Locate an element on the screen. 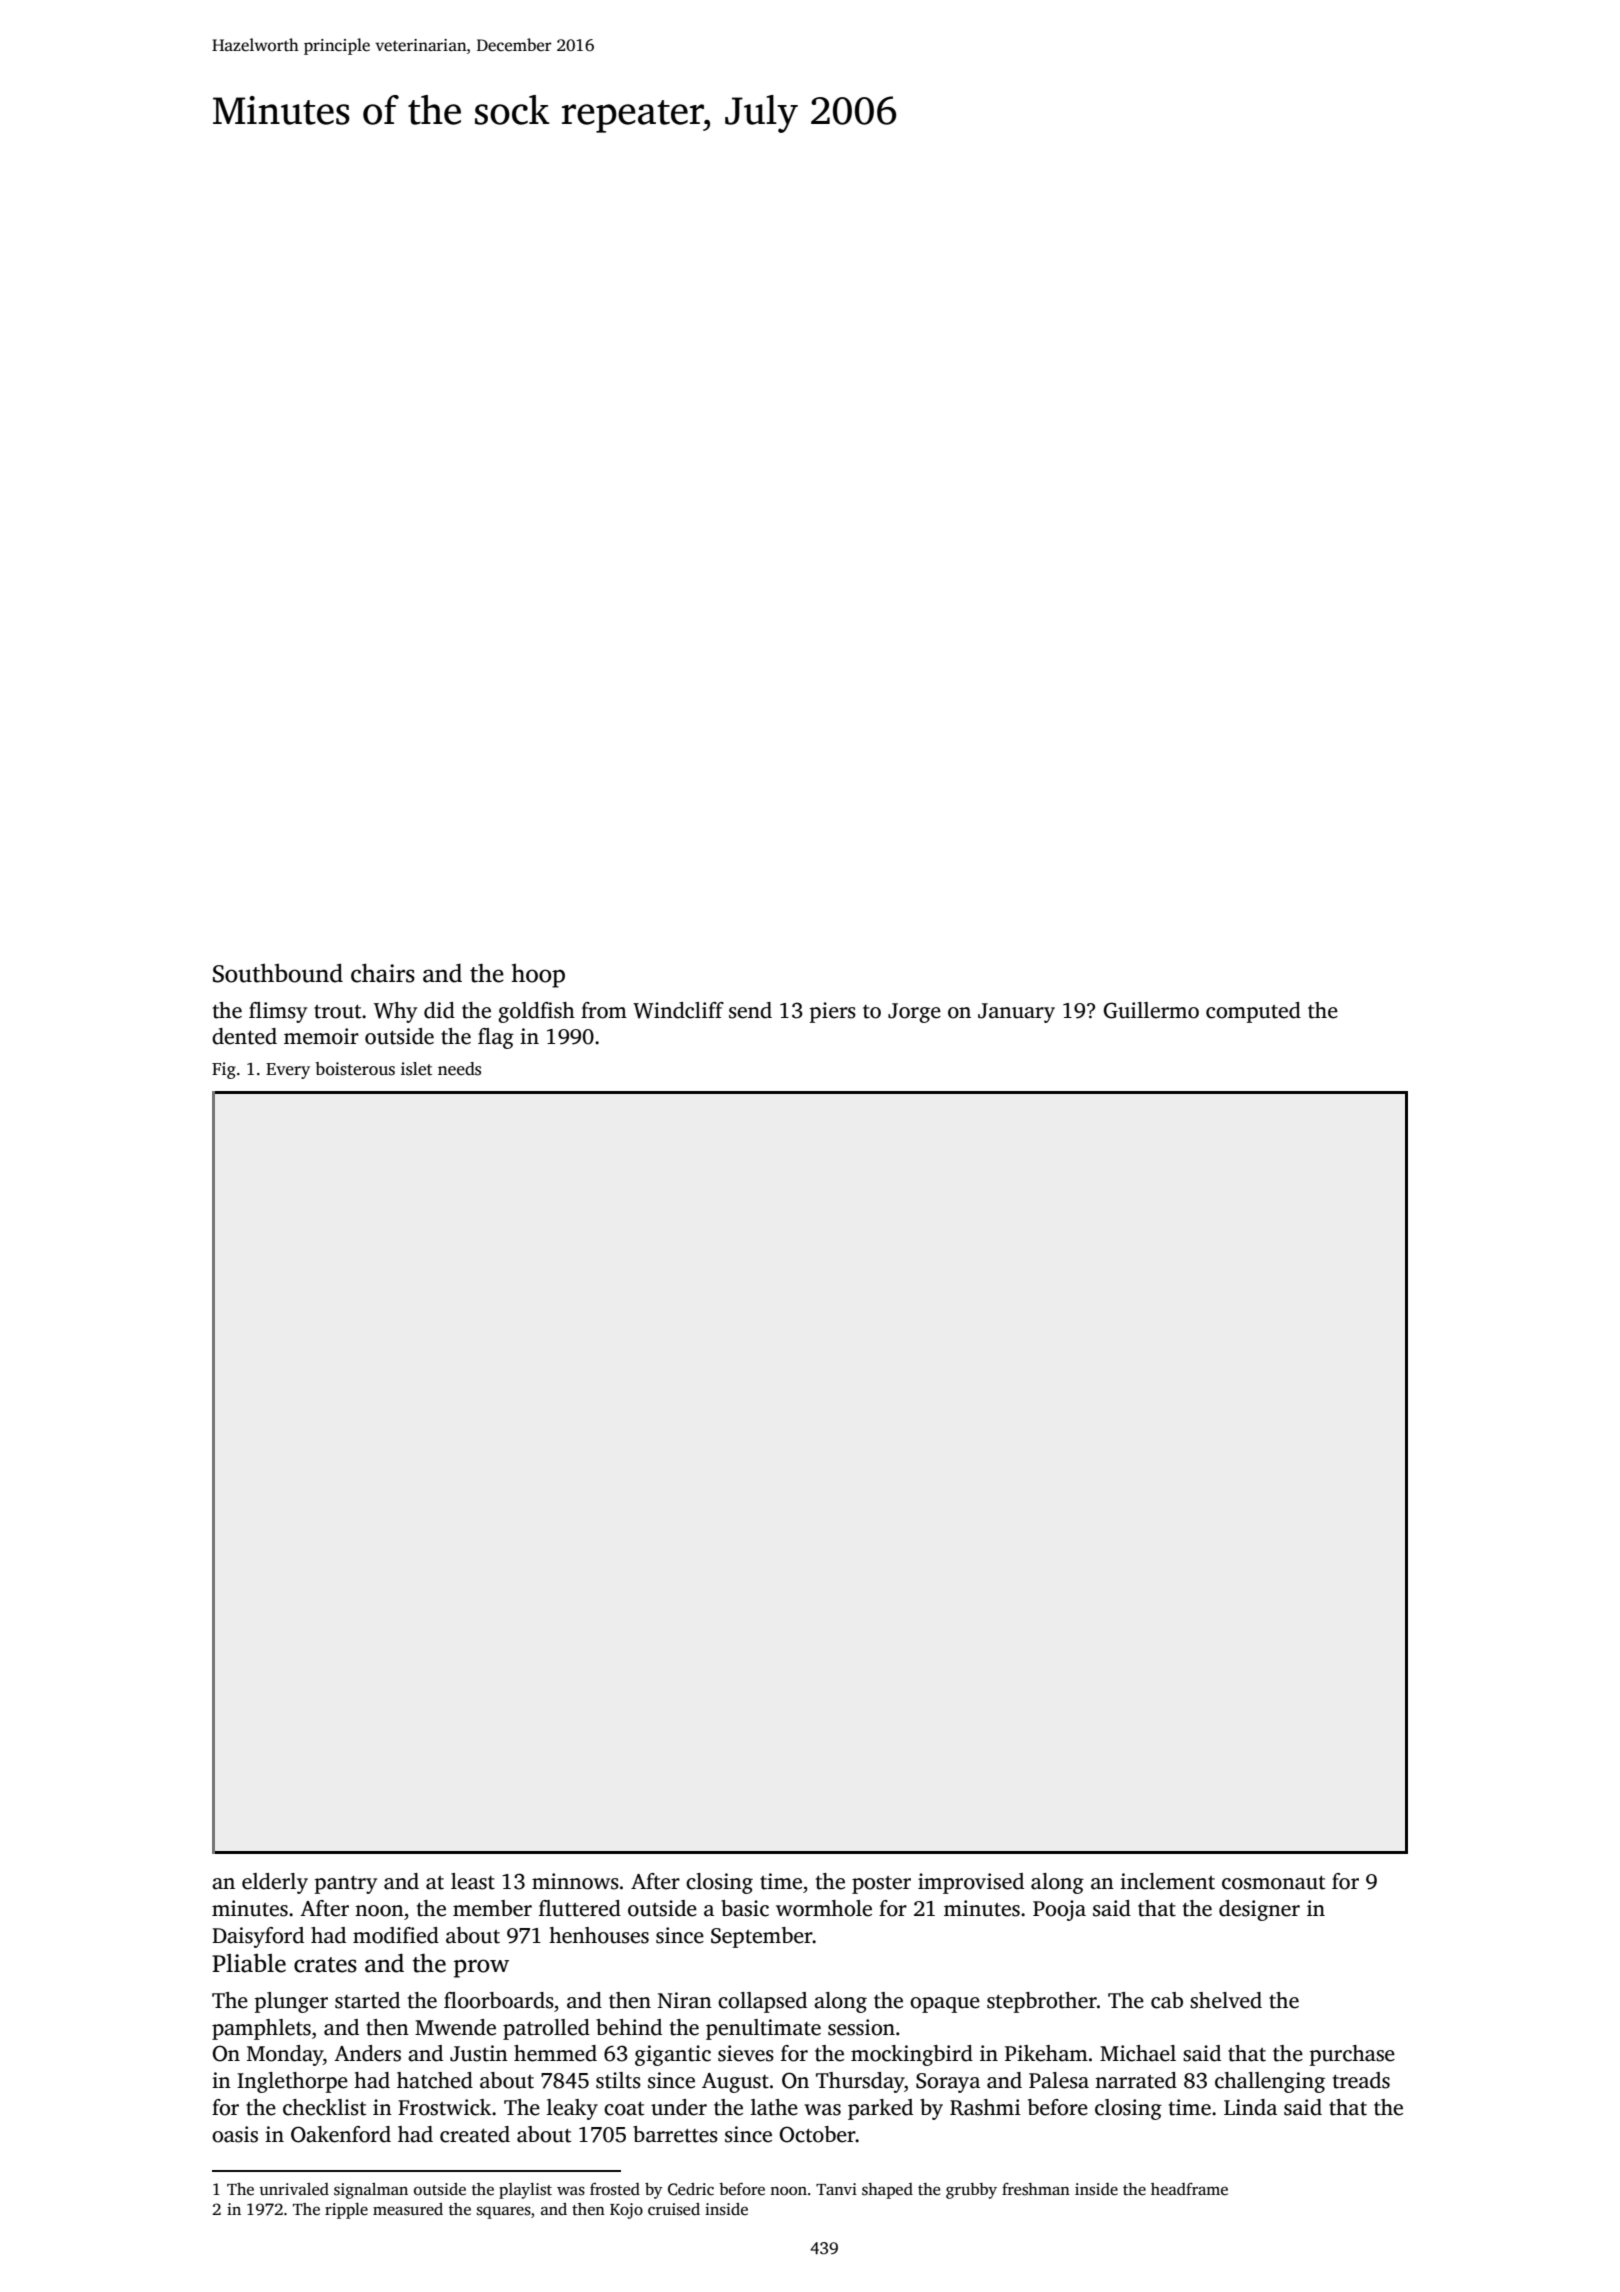 This screenshot has width=1620, height=2292. needs is located at coordinates (459, 1069).
